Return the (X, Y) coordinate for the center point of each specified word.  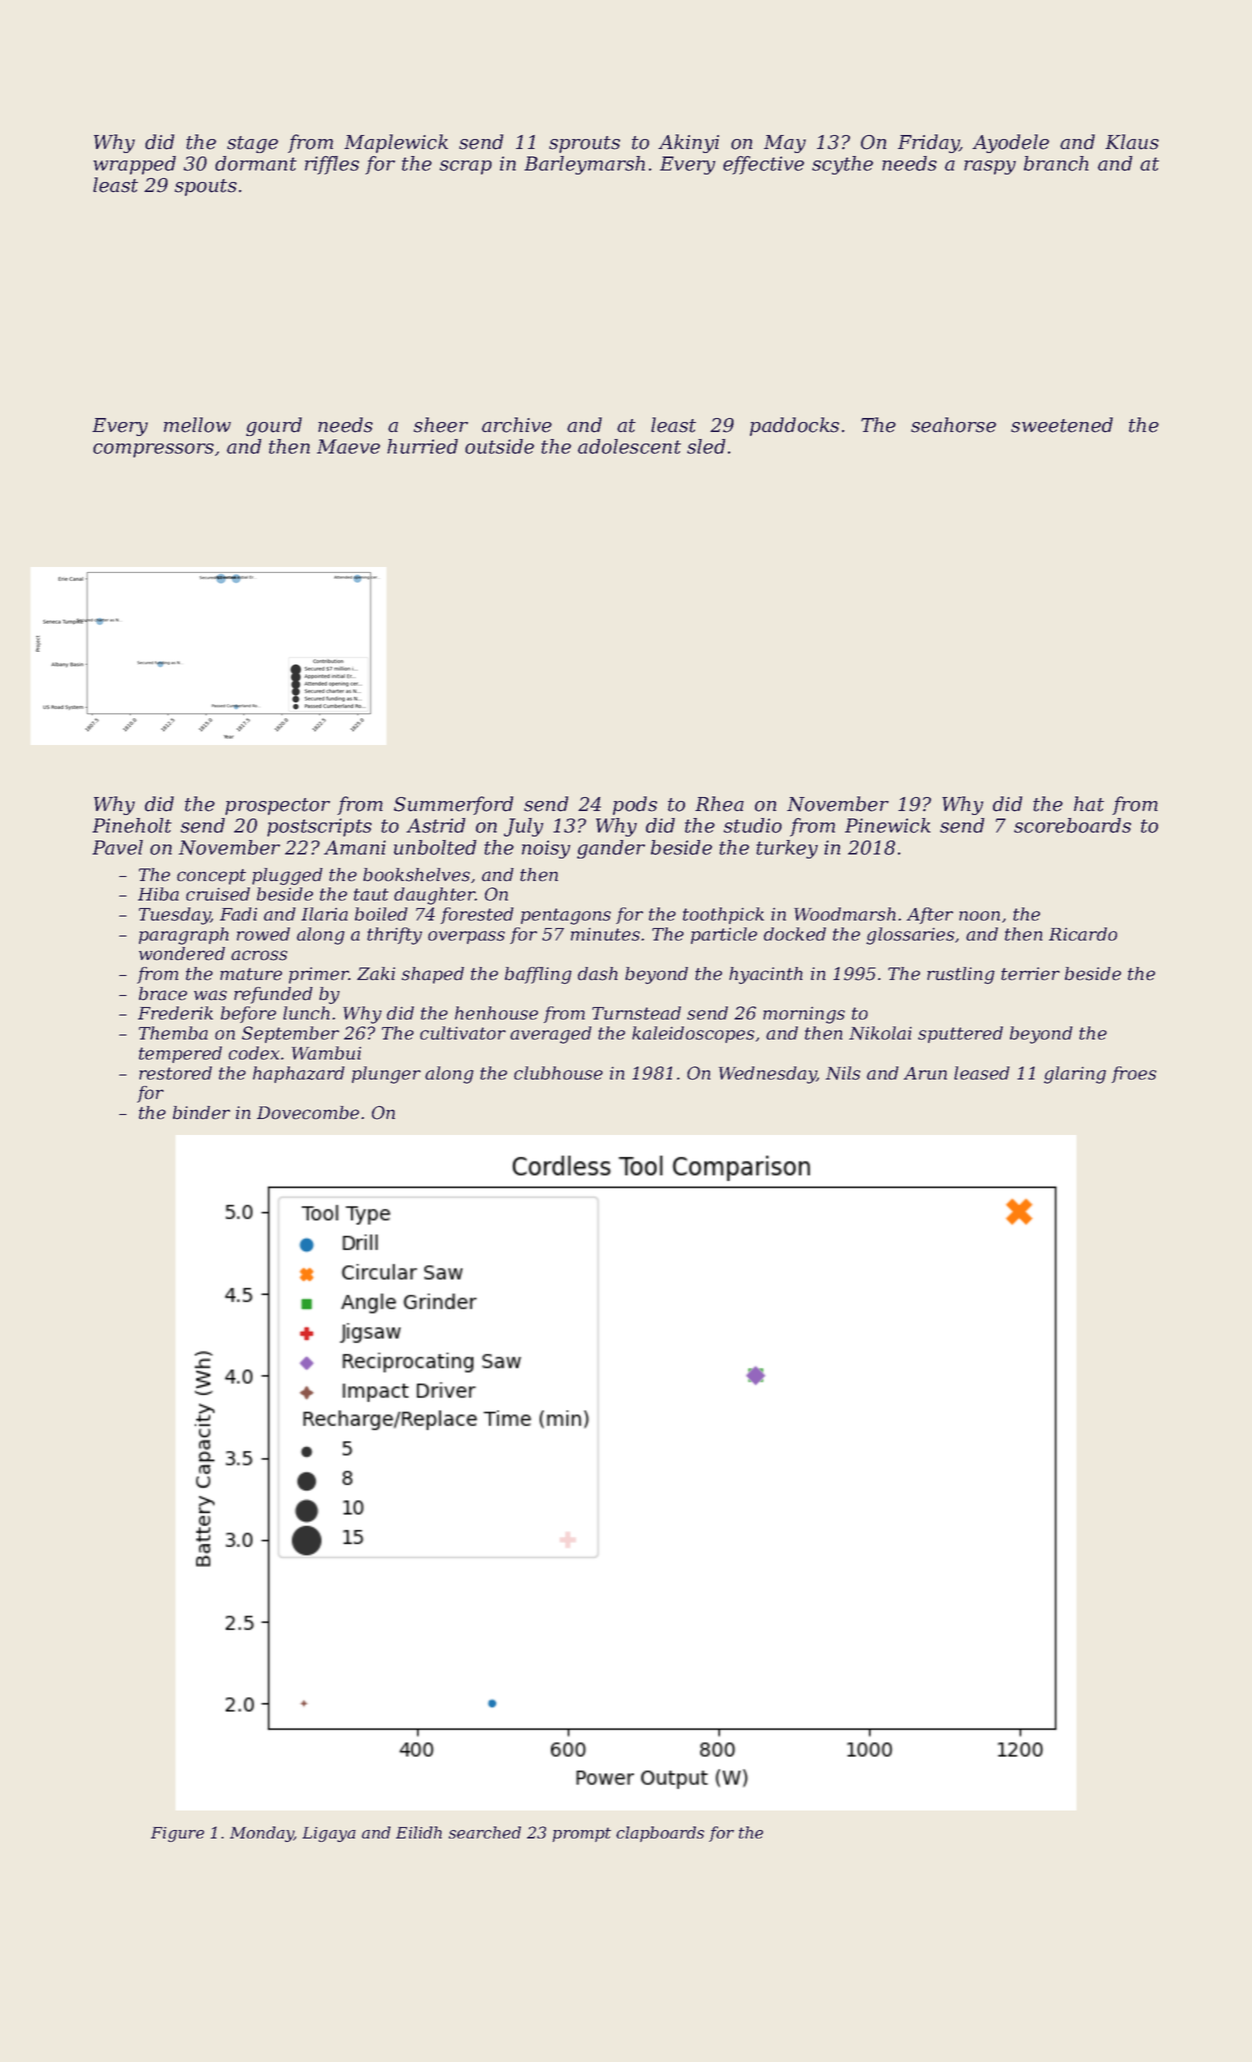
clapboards (660, 1834)
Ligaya (329, 1834)
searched (484, 1832)
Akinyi (688, 143)
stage (252, 144)
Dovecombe (308, 1113)
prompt (581, 1834)
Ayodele (1010, 143)
